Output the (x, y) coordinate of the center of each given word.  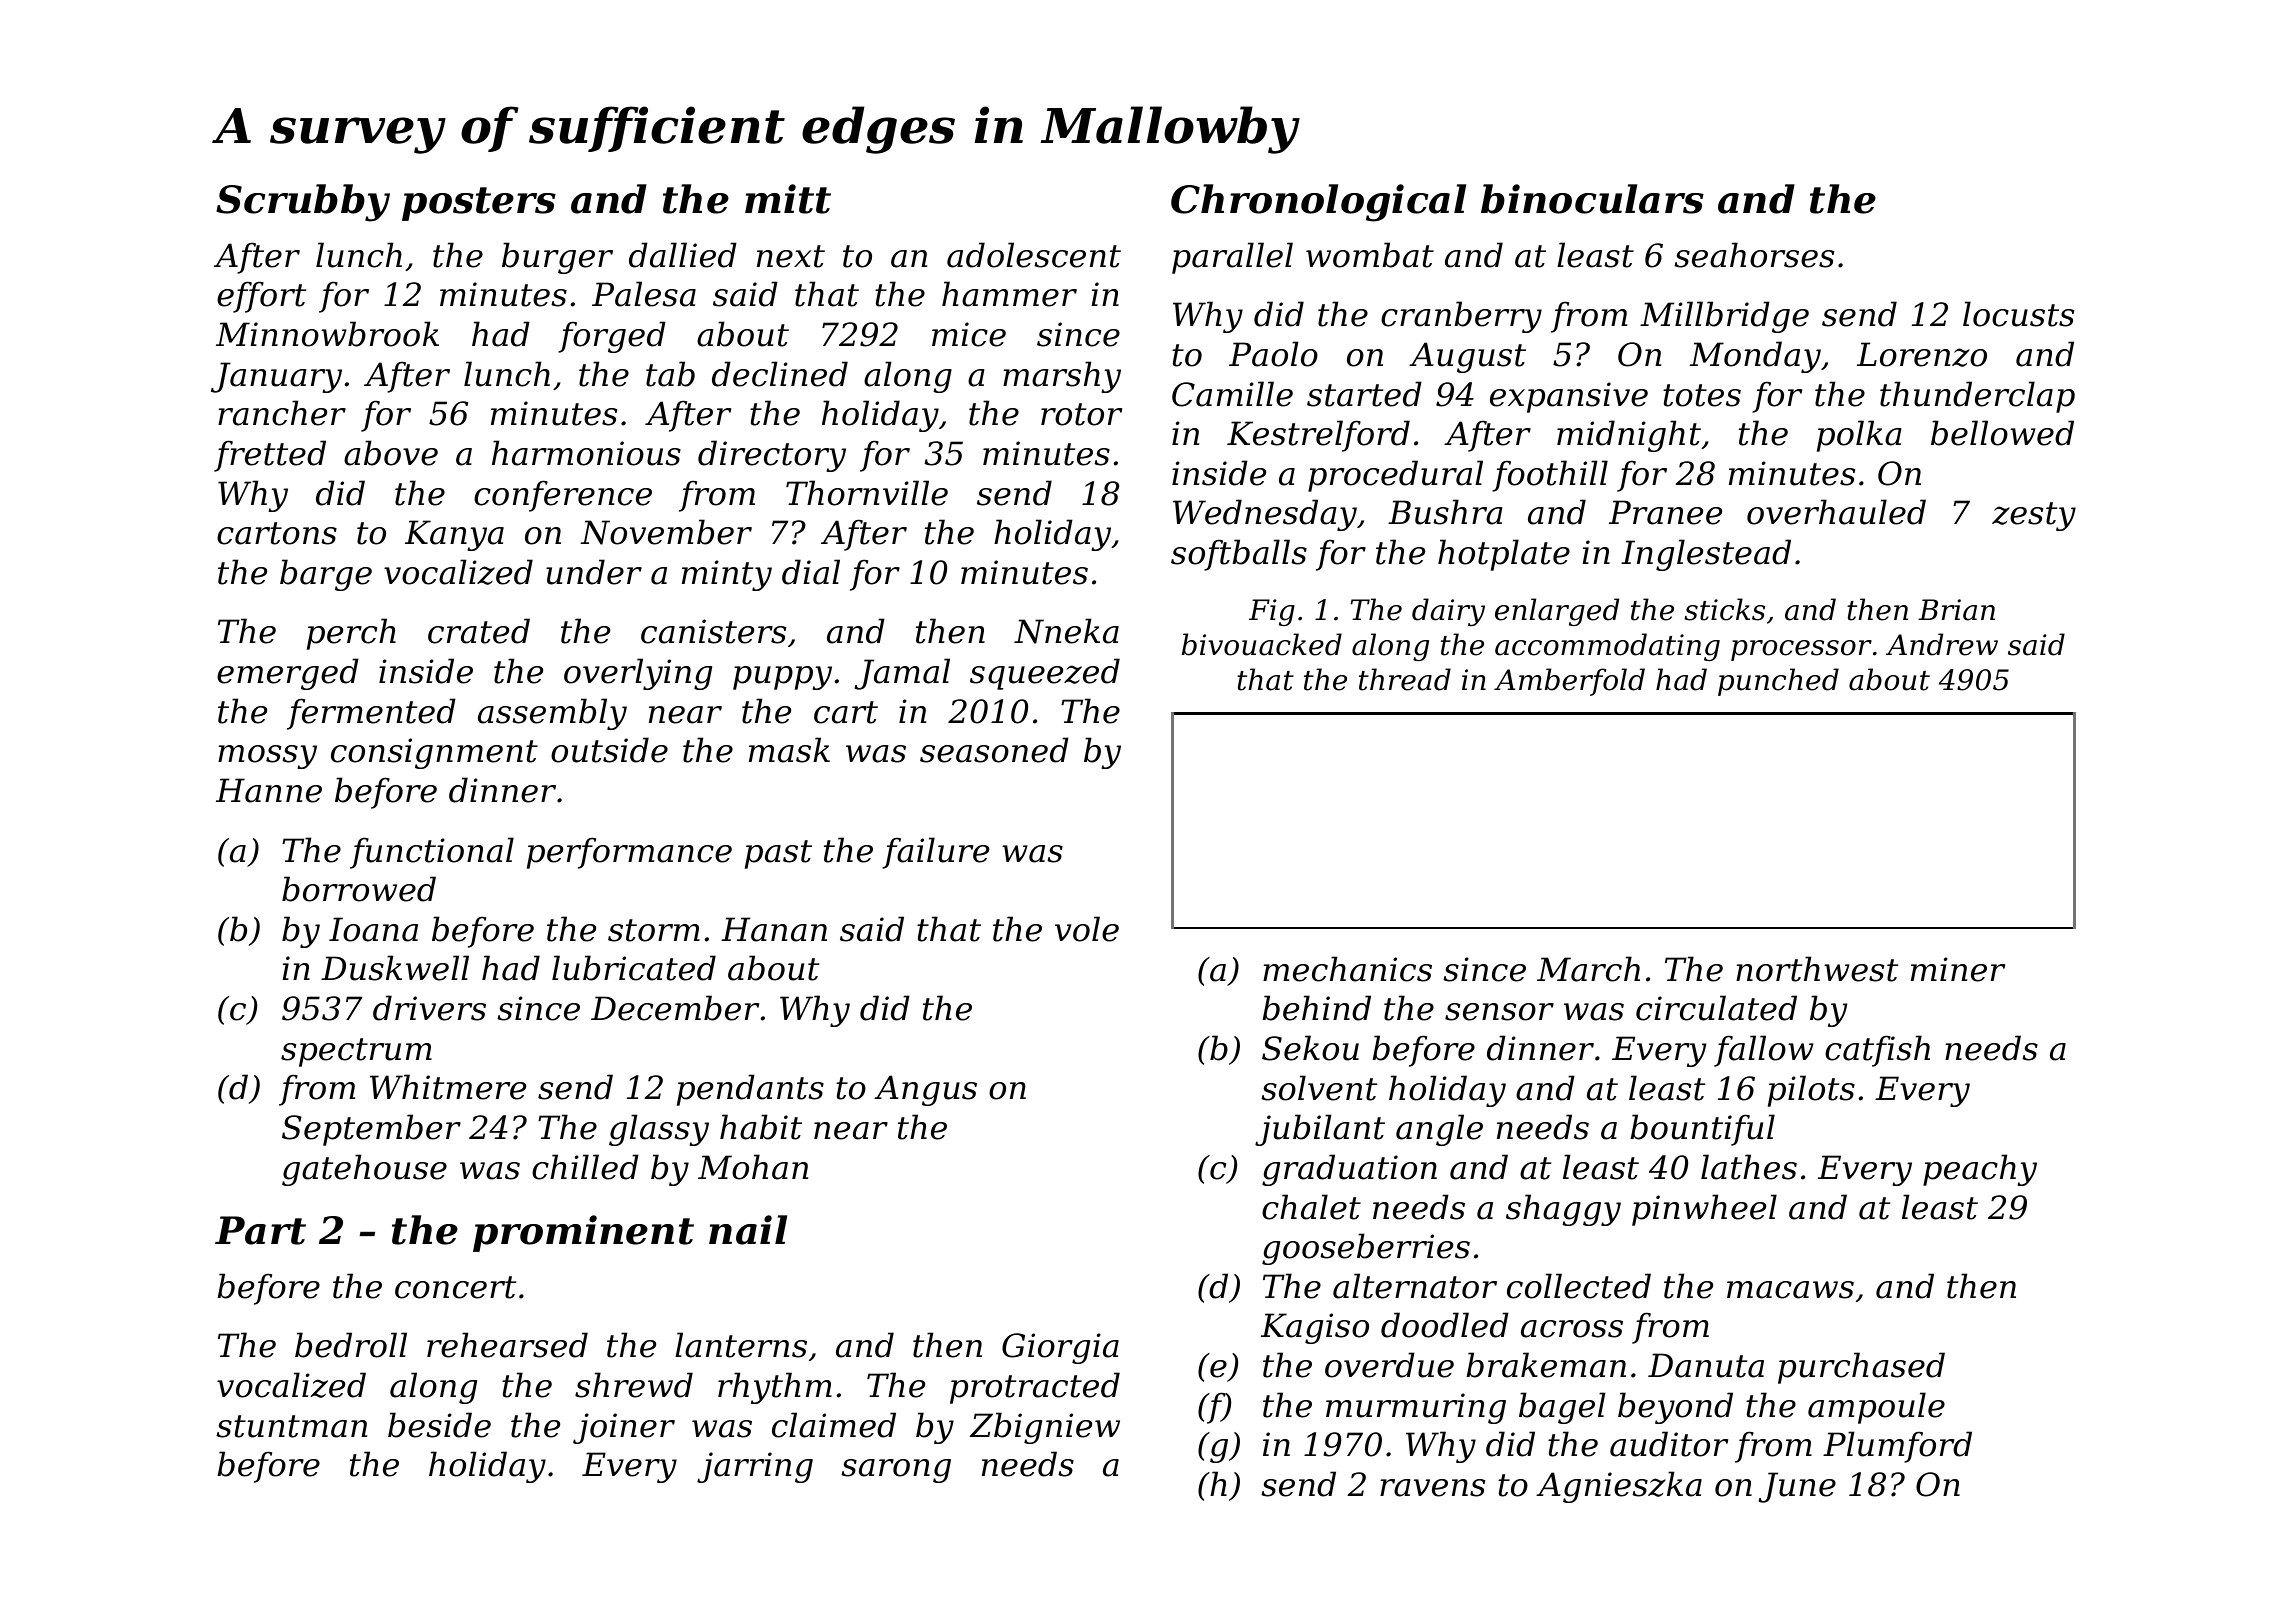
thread (1405, 679)
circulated (1716, 1008)
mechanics (1347, 969)
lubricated (634, 968)
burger (557, 258)
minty (727, 575)
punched (1778, 682)
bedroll (351, 1345)
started (1364, 394)
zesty (2034, 516)
